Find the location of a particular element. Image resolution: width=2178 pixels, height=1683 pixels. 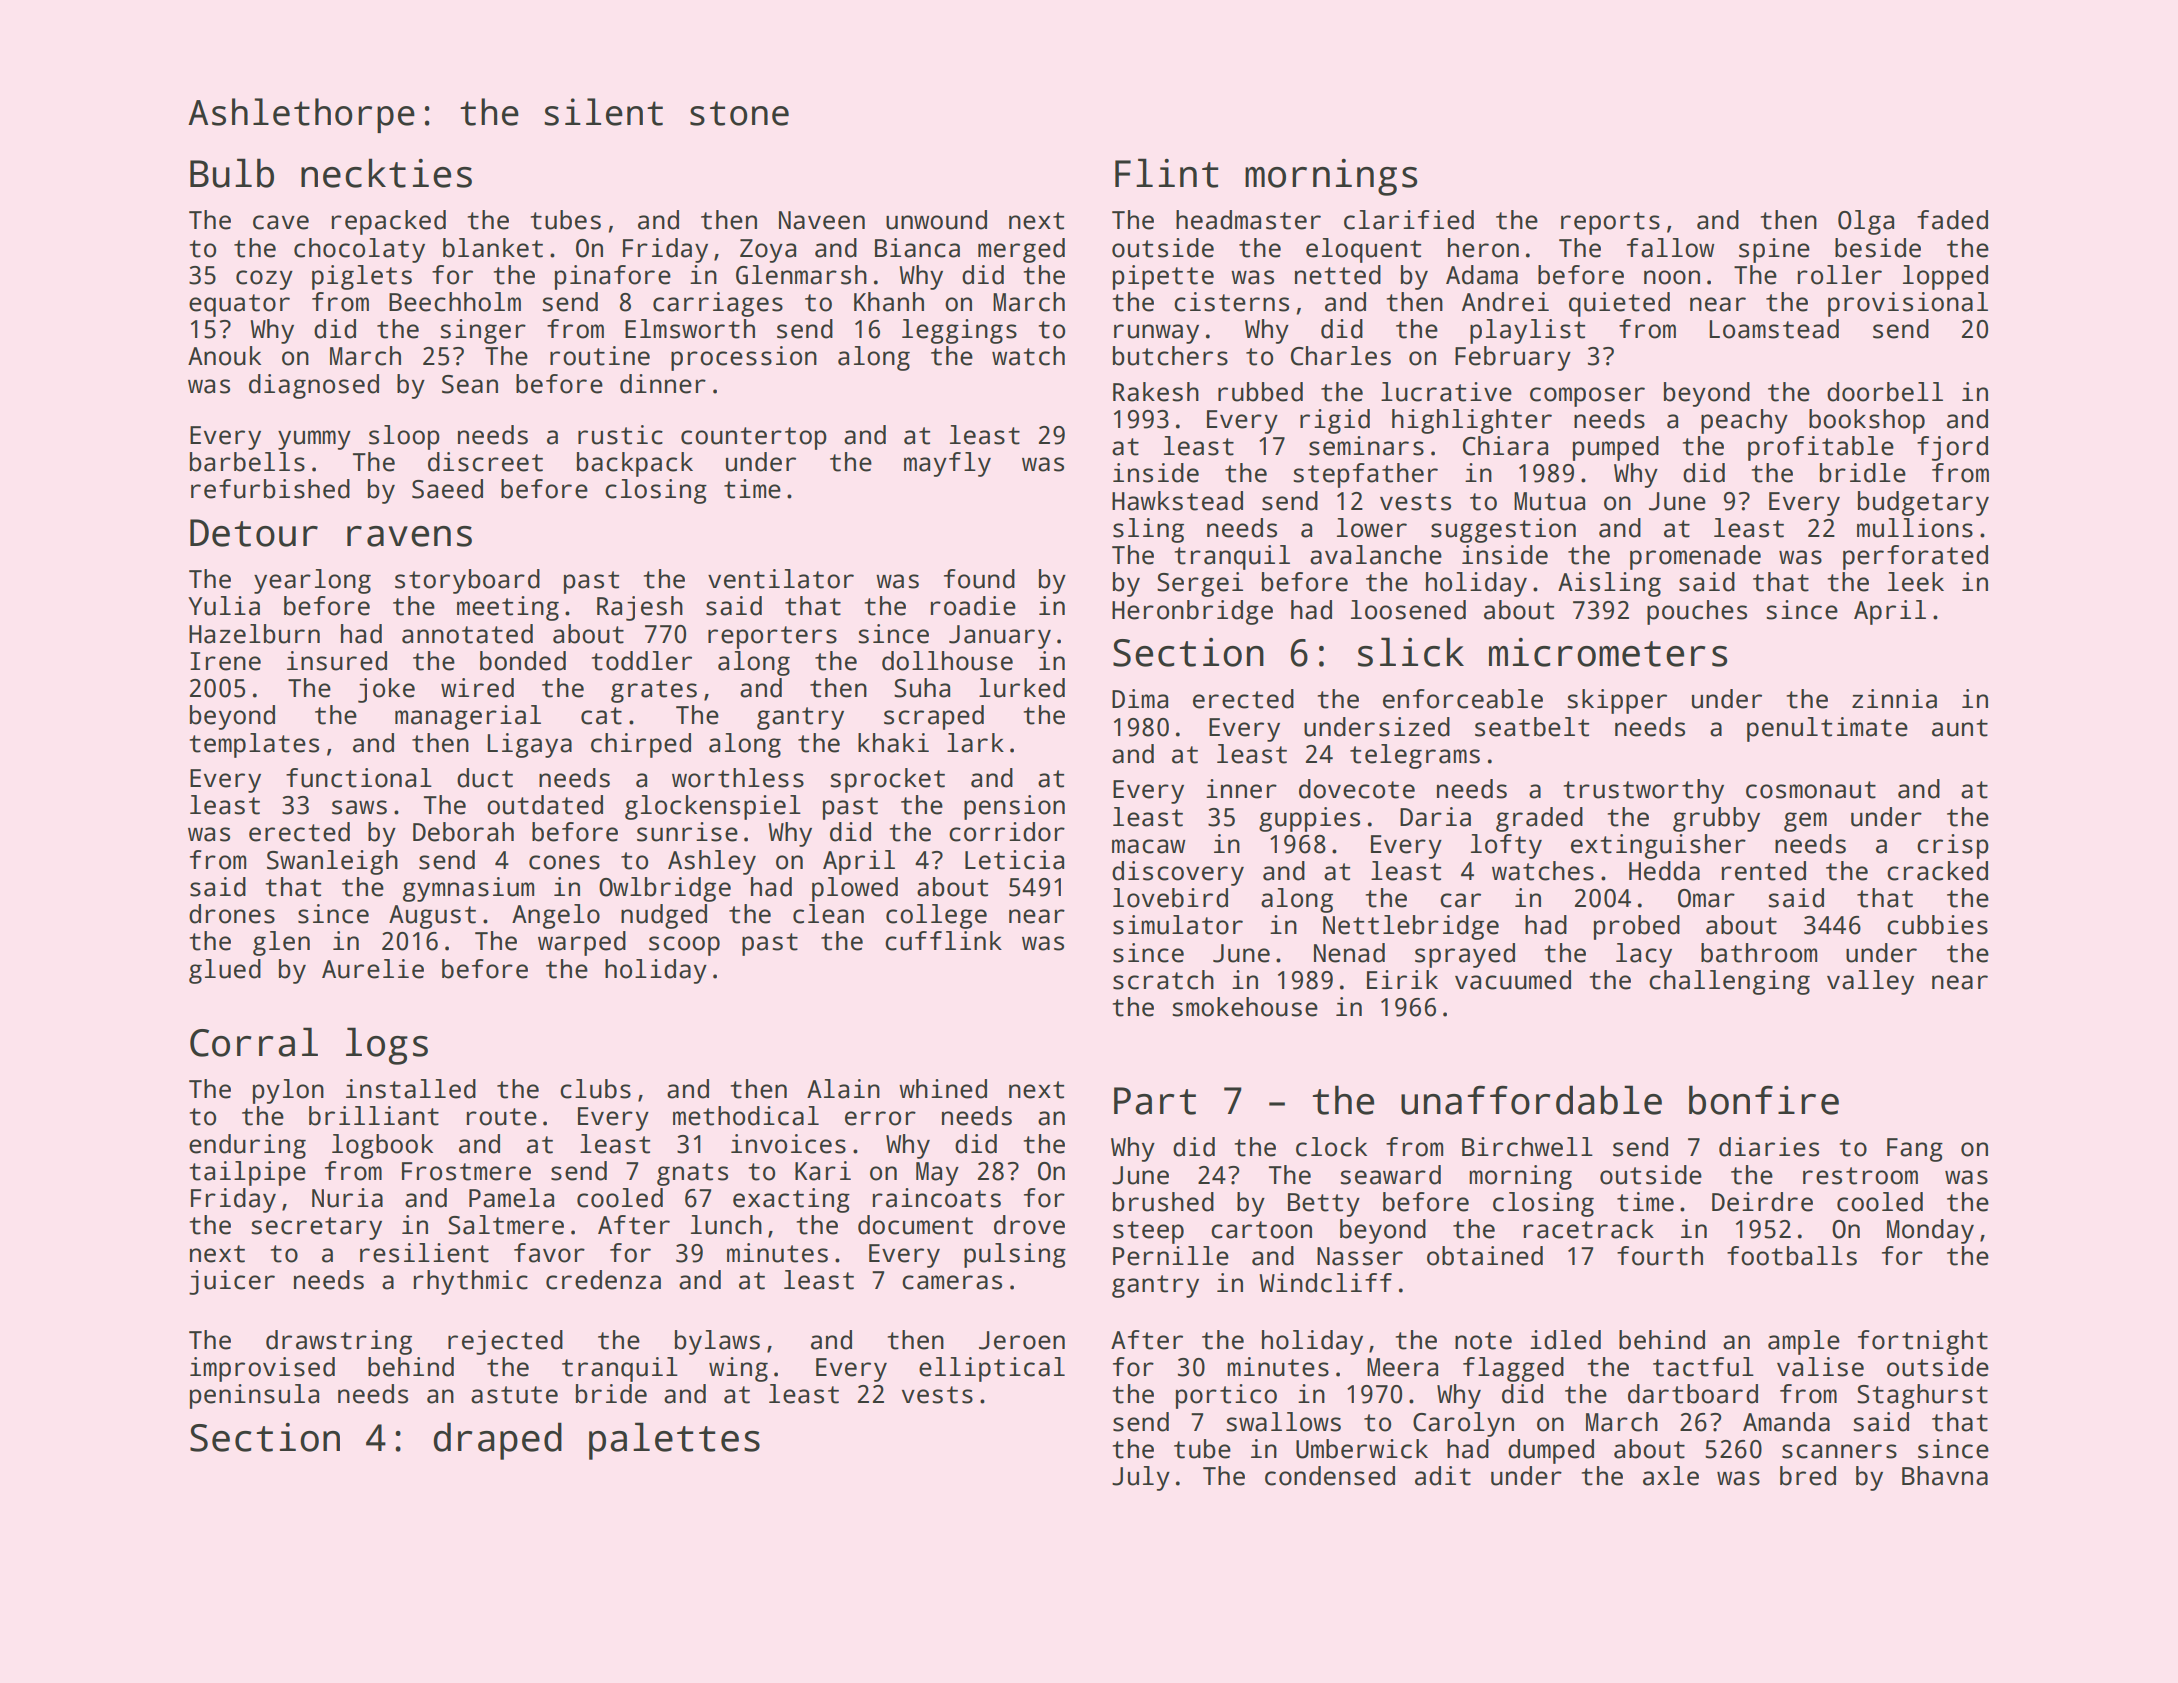

Flint is located at coordinates (1167, 173).
